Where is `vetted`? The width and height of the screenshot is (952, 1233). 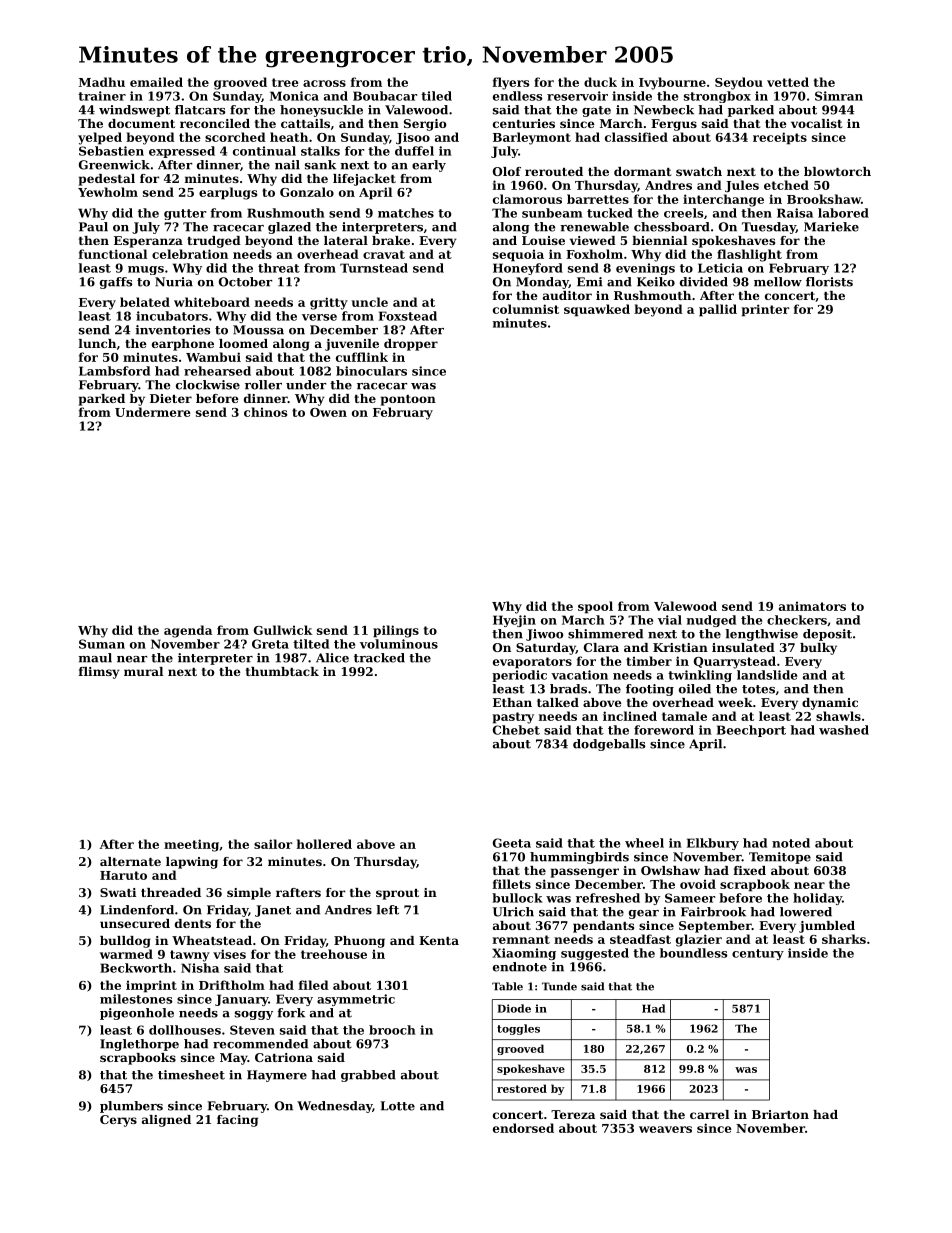 vetted is located at coordinates (788, 82).
